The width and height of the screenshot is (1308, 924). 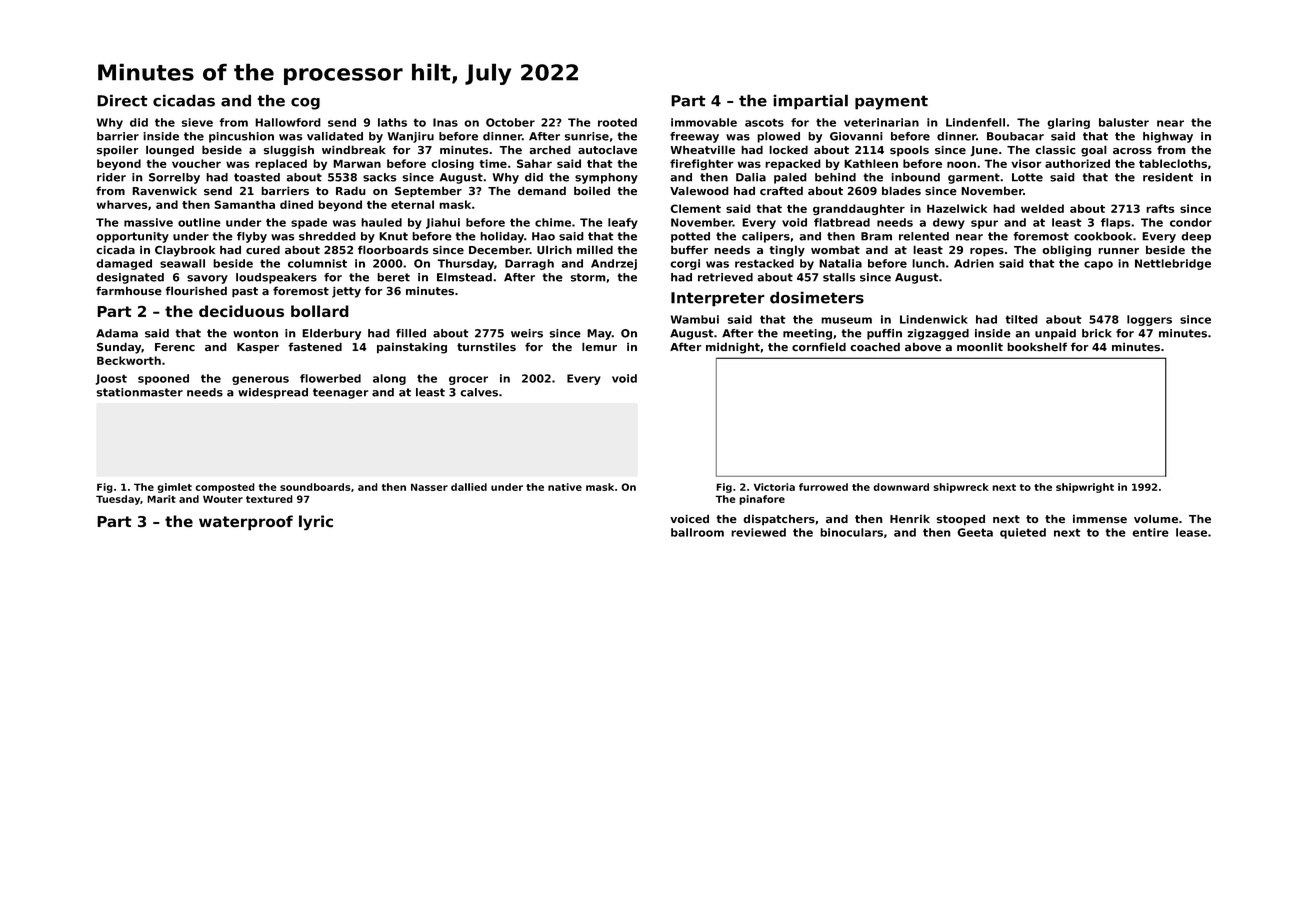 I want to click on Direct, so click(x=122, y=100).
